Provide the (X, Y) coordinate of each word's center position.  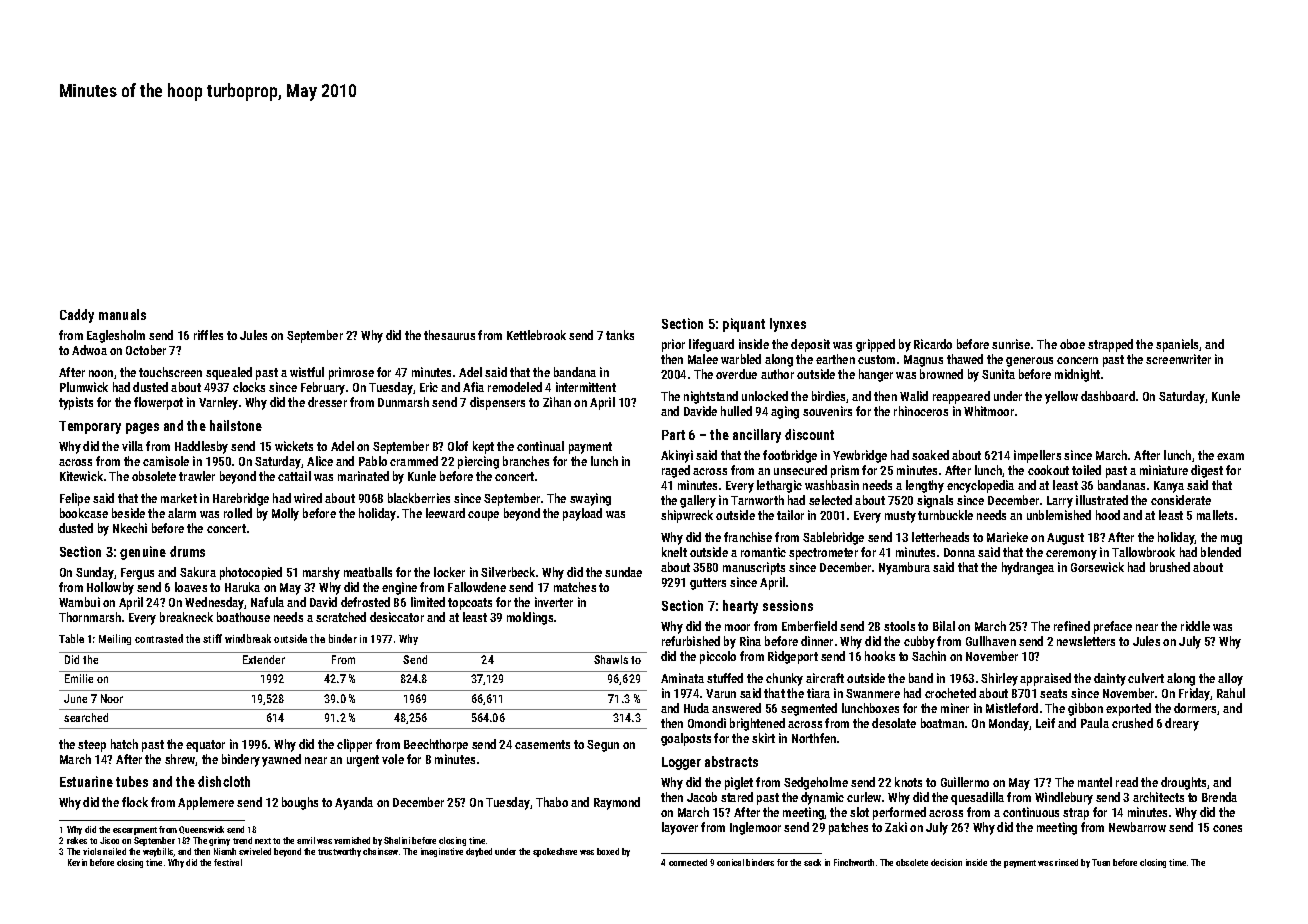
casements (542, 744)
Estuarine (86, 781)
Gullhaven (991, 641)
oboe (1072, 344)
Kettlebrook (536, 335)
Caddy (77, 316)
